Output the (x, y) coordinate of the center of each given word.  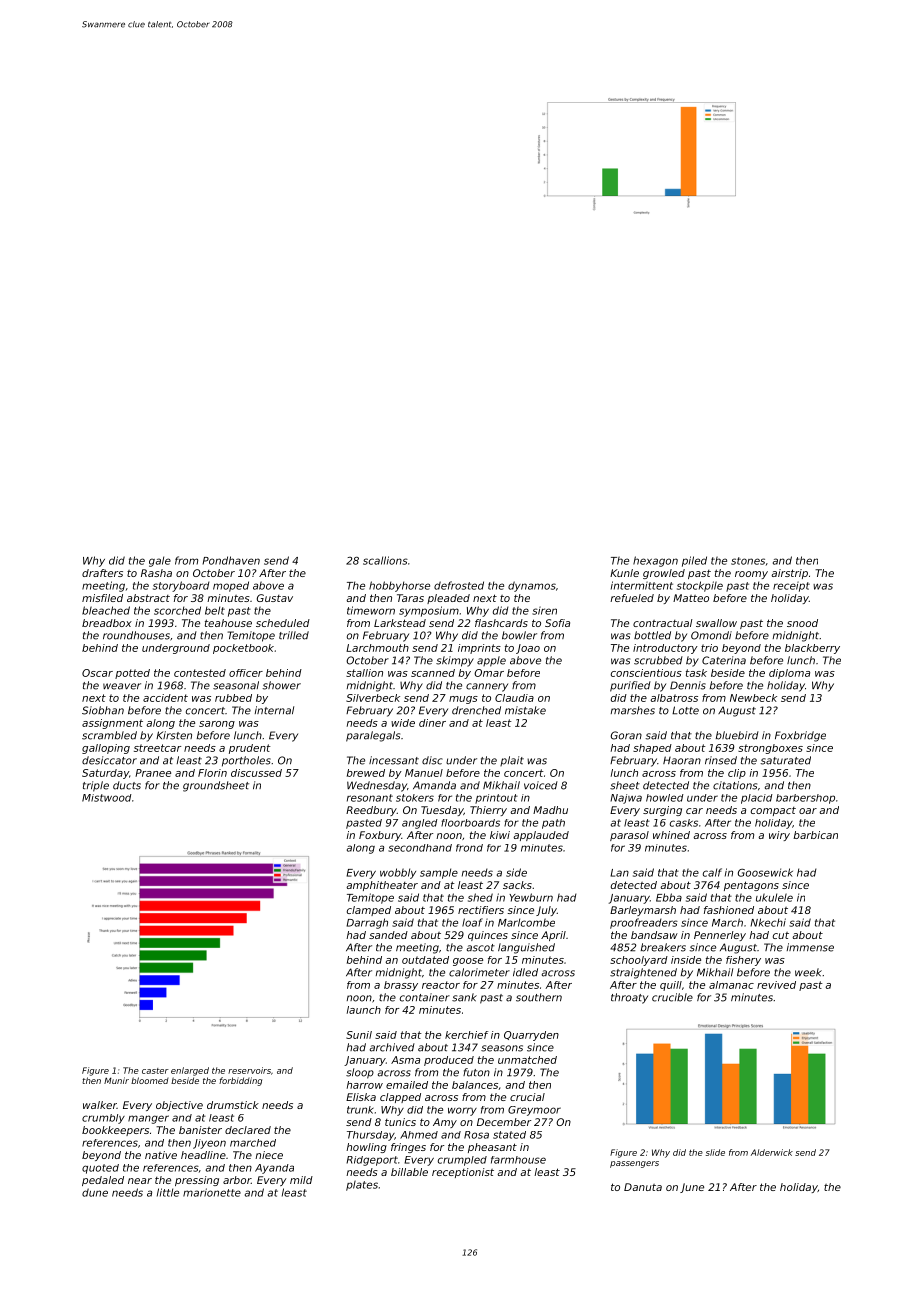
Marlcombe (526, 922)
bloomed (150, 1080)
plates (362, 1185)
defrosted (459, 585)
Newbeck (753, 698)
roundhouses (136, 635)
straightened (643, 973)
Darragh (367, 923)
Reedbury (371, 811)
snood (802, 623)
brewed (366, 773)
